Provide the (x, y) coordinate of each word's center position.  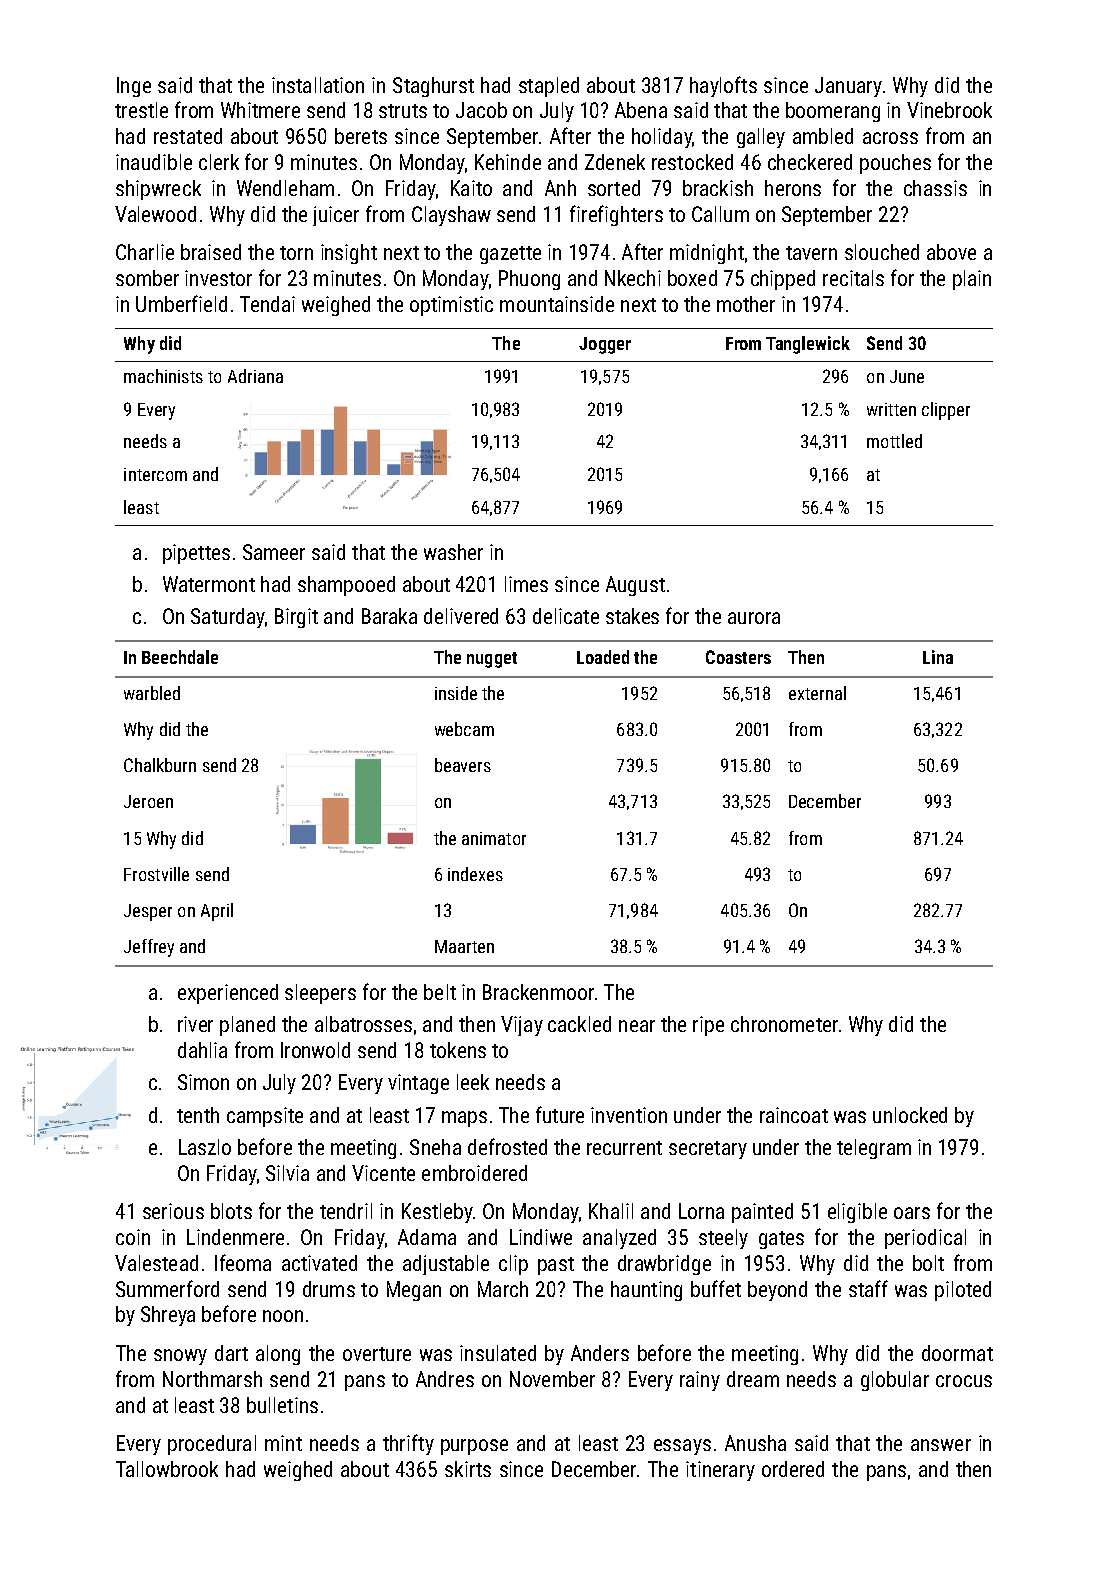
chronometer (784, 1024)
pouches (895, 164)
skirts (468, 1469)
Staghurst (433, 87)
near (637, 1026)
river (195, 1024)
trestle (141, 110)
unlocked (910, 1115)
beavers (463, 765)
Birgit (296, 618)
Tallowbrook (167, 1469)
